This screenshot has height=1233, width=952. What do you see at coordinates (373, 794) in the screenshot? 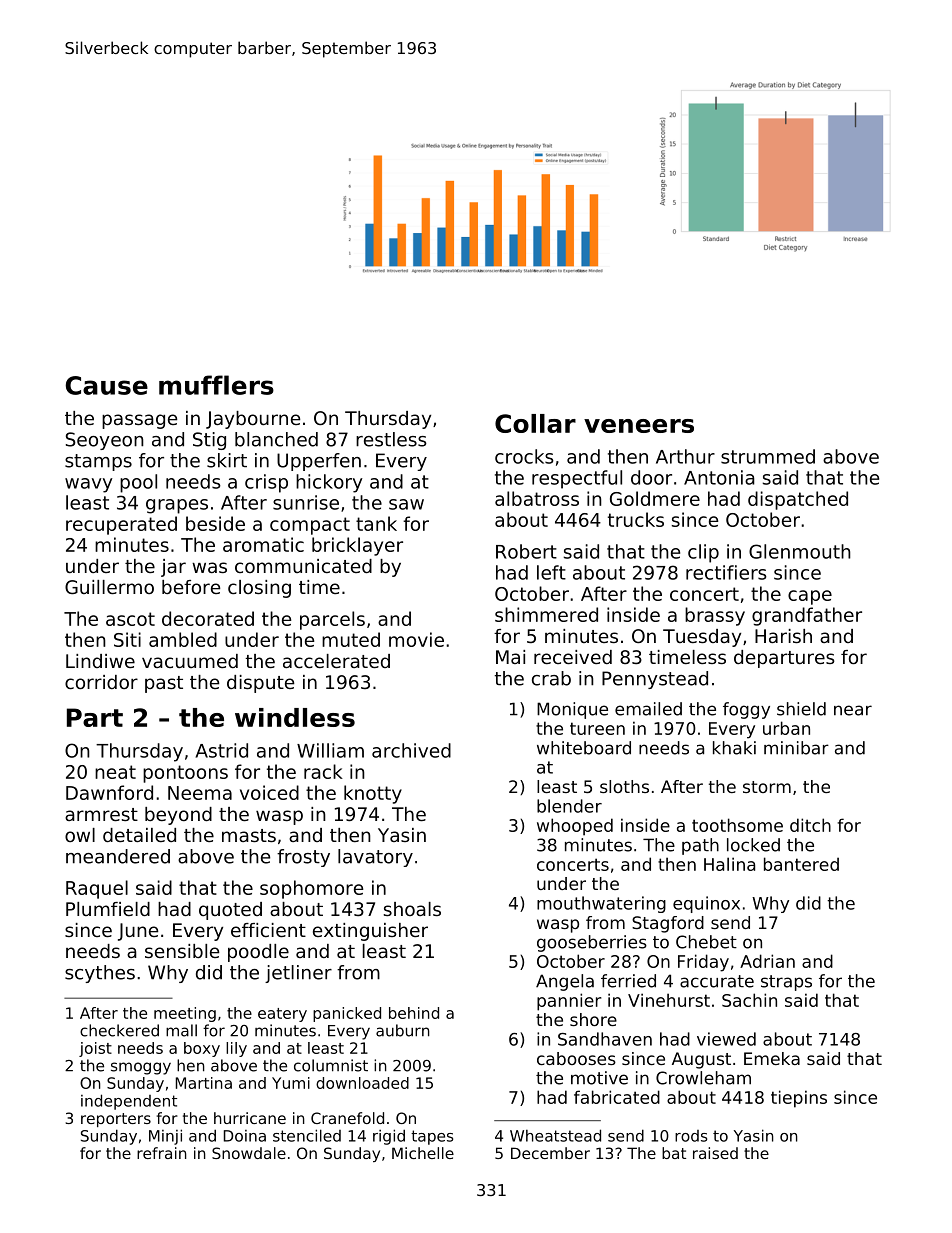
I see `knotty` at bounding box center [373, 794].
